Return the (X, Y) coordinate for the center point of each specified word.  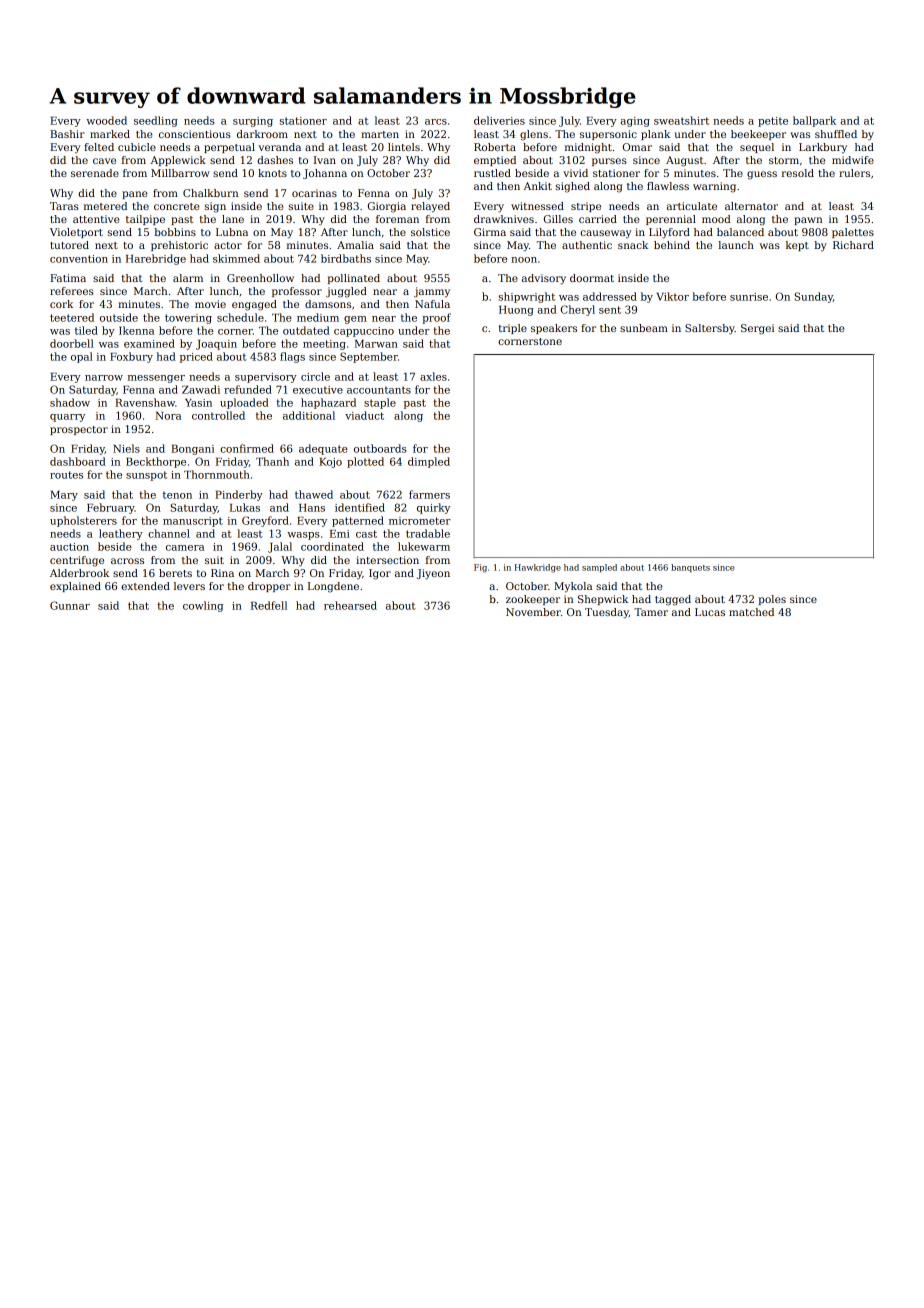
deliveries (499, 120)
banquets (690, 568)
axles (433, 376)
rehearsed (350, 605)
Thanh (272, 461)
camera (185, 548)
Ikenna (136, 330)
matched (751, 612)
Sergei (757, 329)
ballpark (814, 121)
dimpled (429, 462)
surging (253, 122)
